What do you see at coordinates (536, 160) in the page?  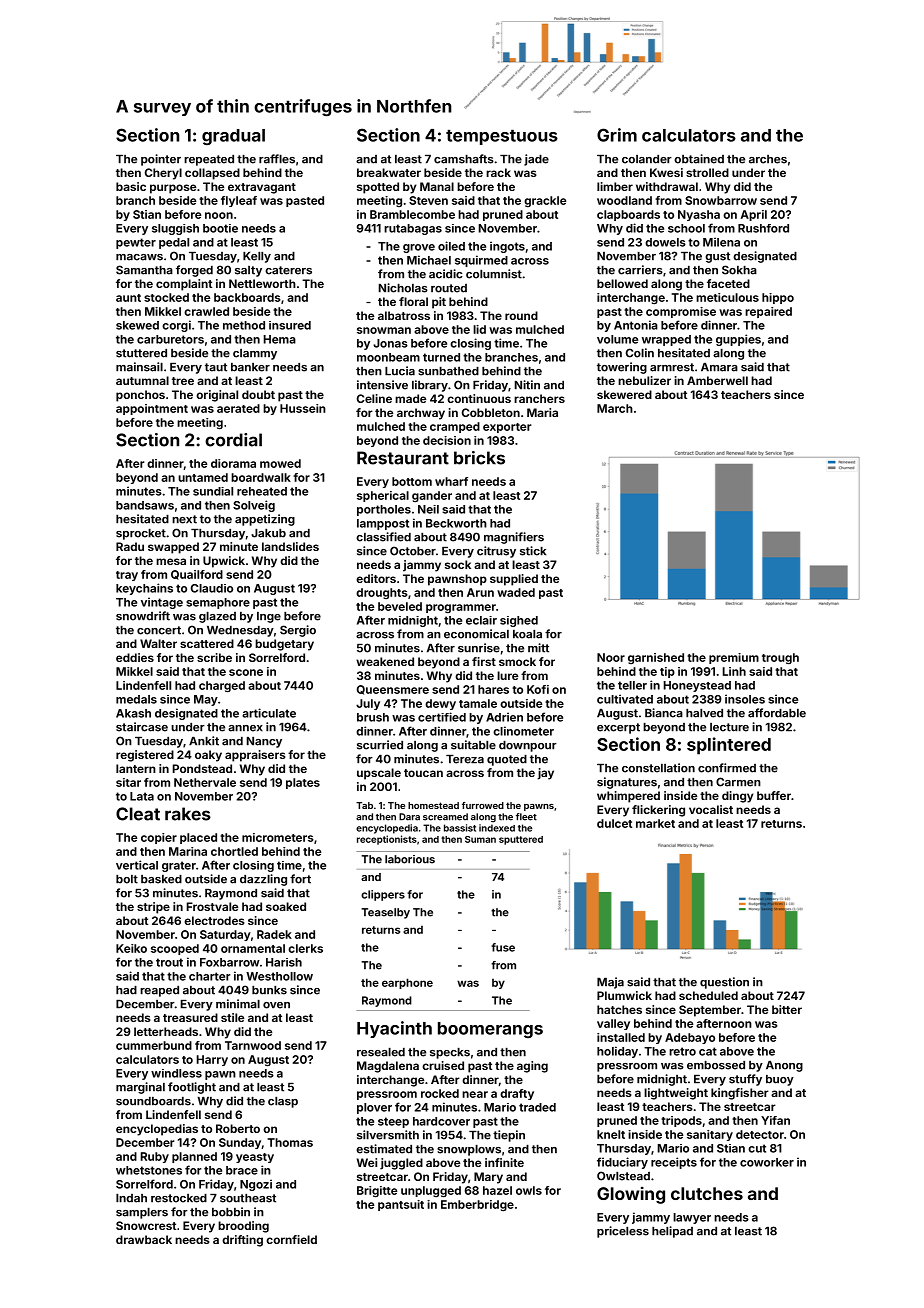 I see `jade` at bounding box center [536, 160].
